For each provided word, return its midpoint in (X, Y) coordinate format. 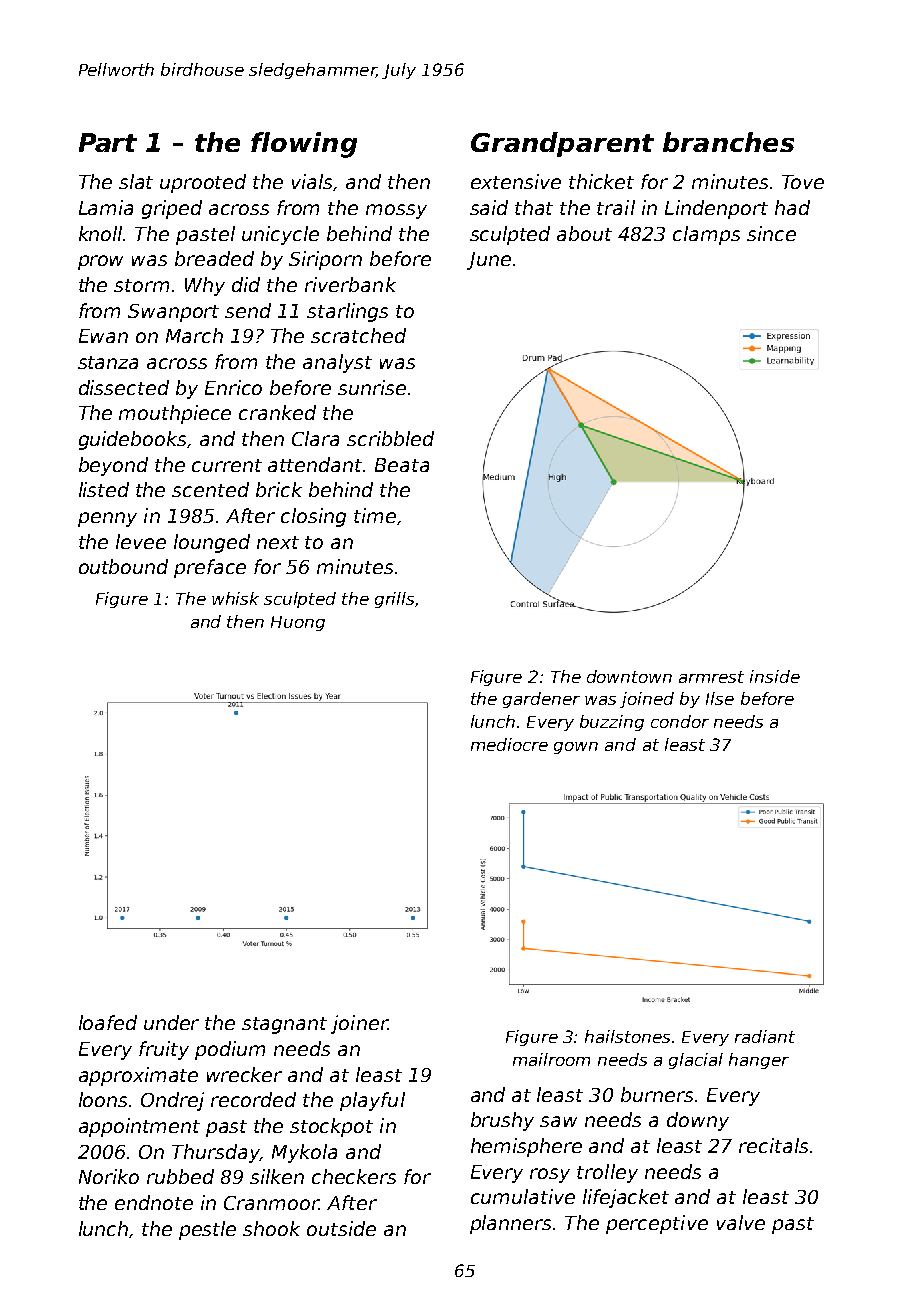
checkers (354, 1176)
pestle (207, 1230)
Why (205, 286)
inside (775, 676)
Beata (402, 465)
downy (698, 1121)
